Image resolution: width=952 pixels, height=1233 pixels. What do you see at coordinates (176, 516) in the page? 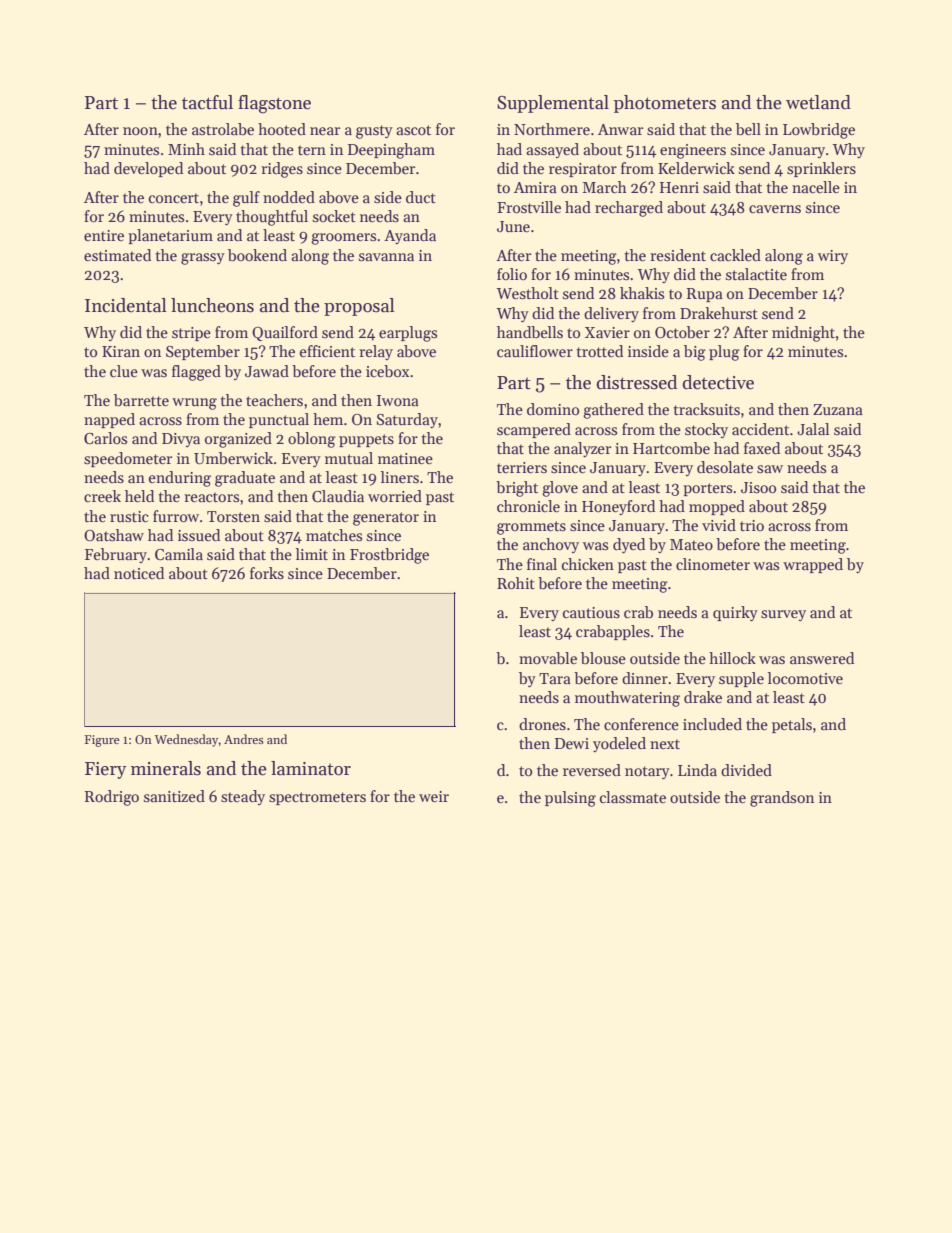
I see `furrow` at bounding box center [176, 516].
